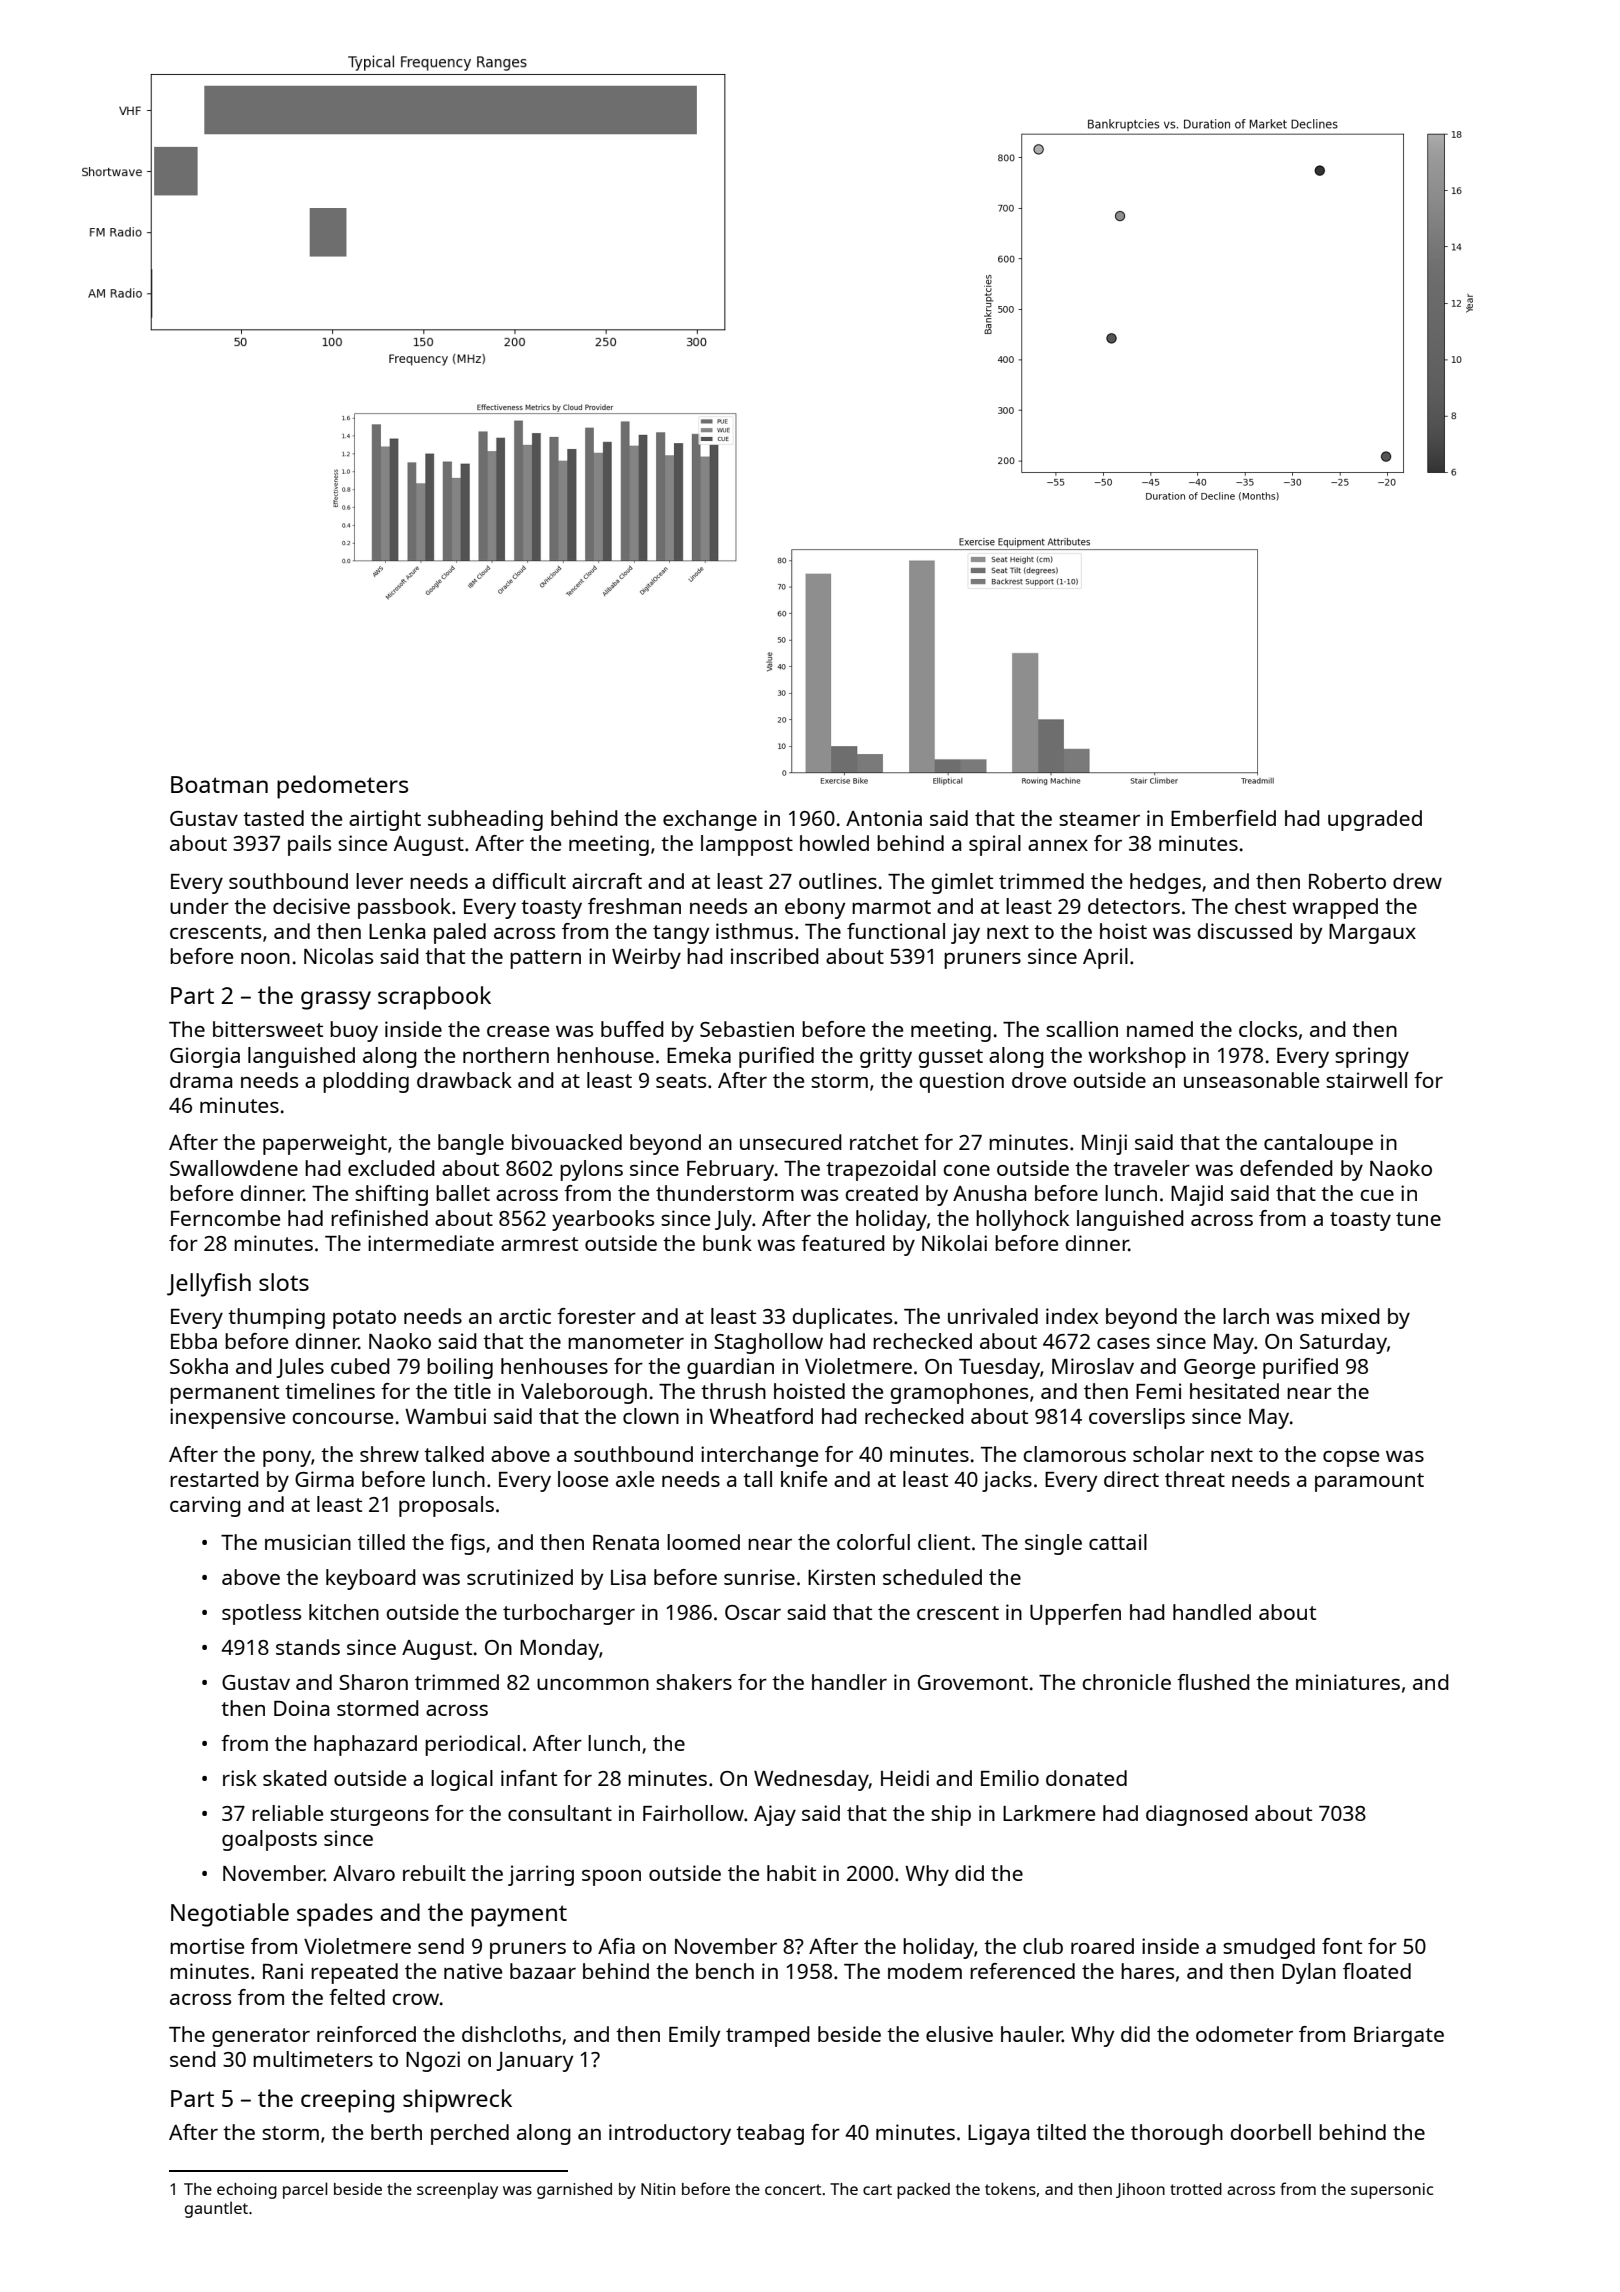 This image has height=2292, width=1620. What do you see at coordinates (1131, 1479) in the image?
I see `direct` at bounding box center [1131, 1479].
